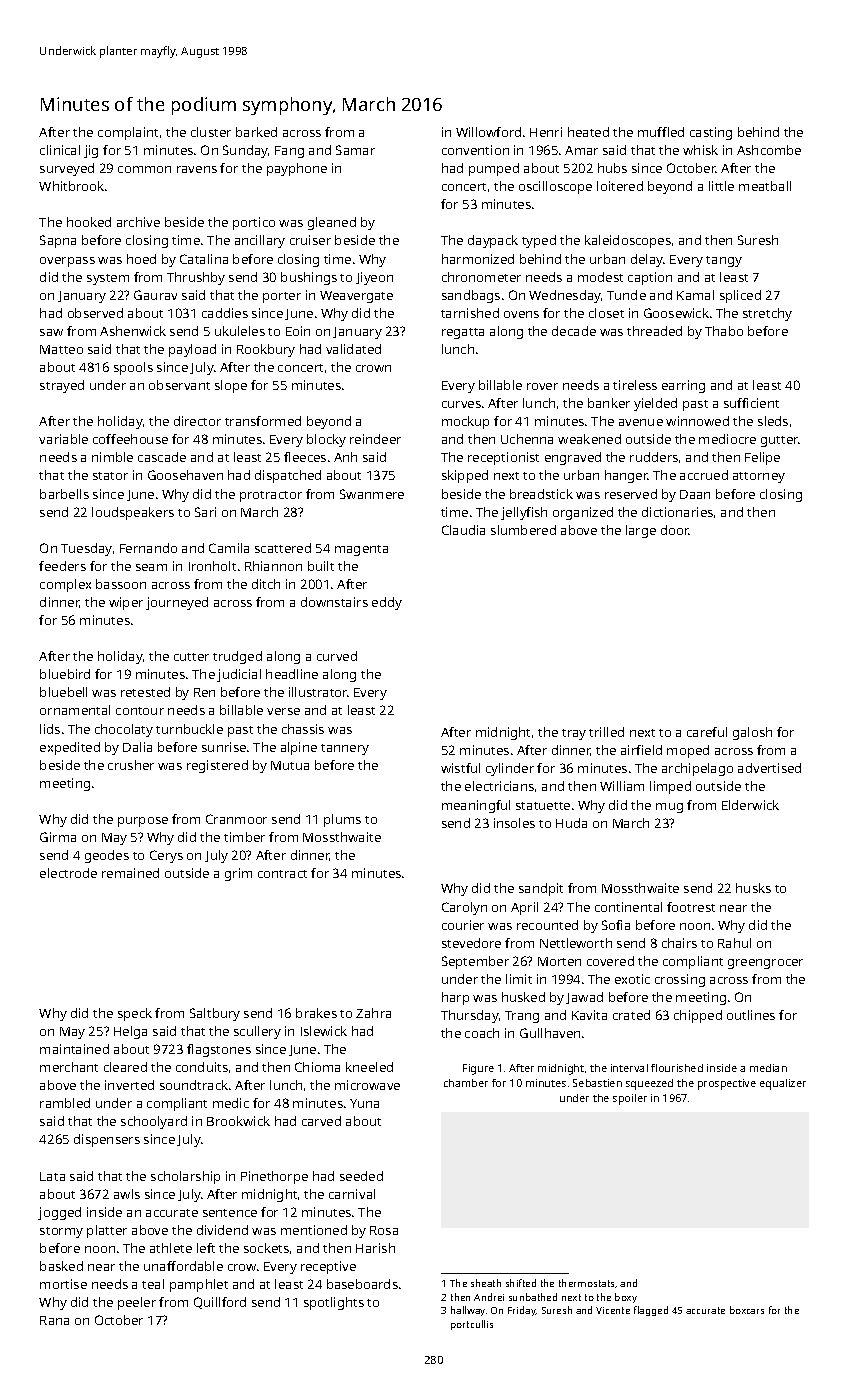 This page has height=1400, width=849. What do you see at coordinates (63, 439) in the page?
I see `variable` at bounding box center [63, 439].
